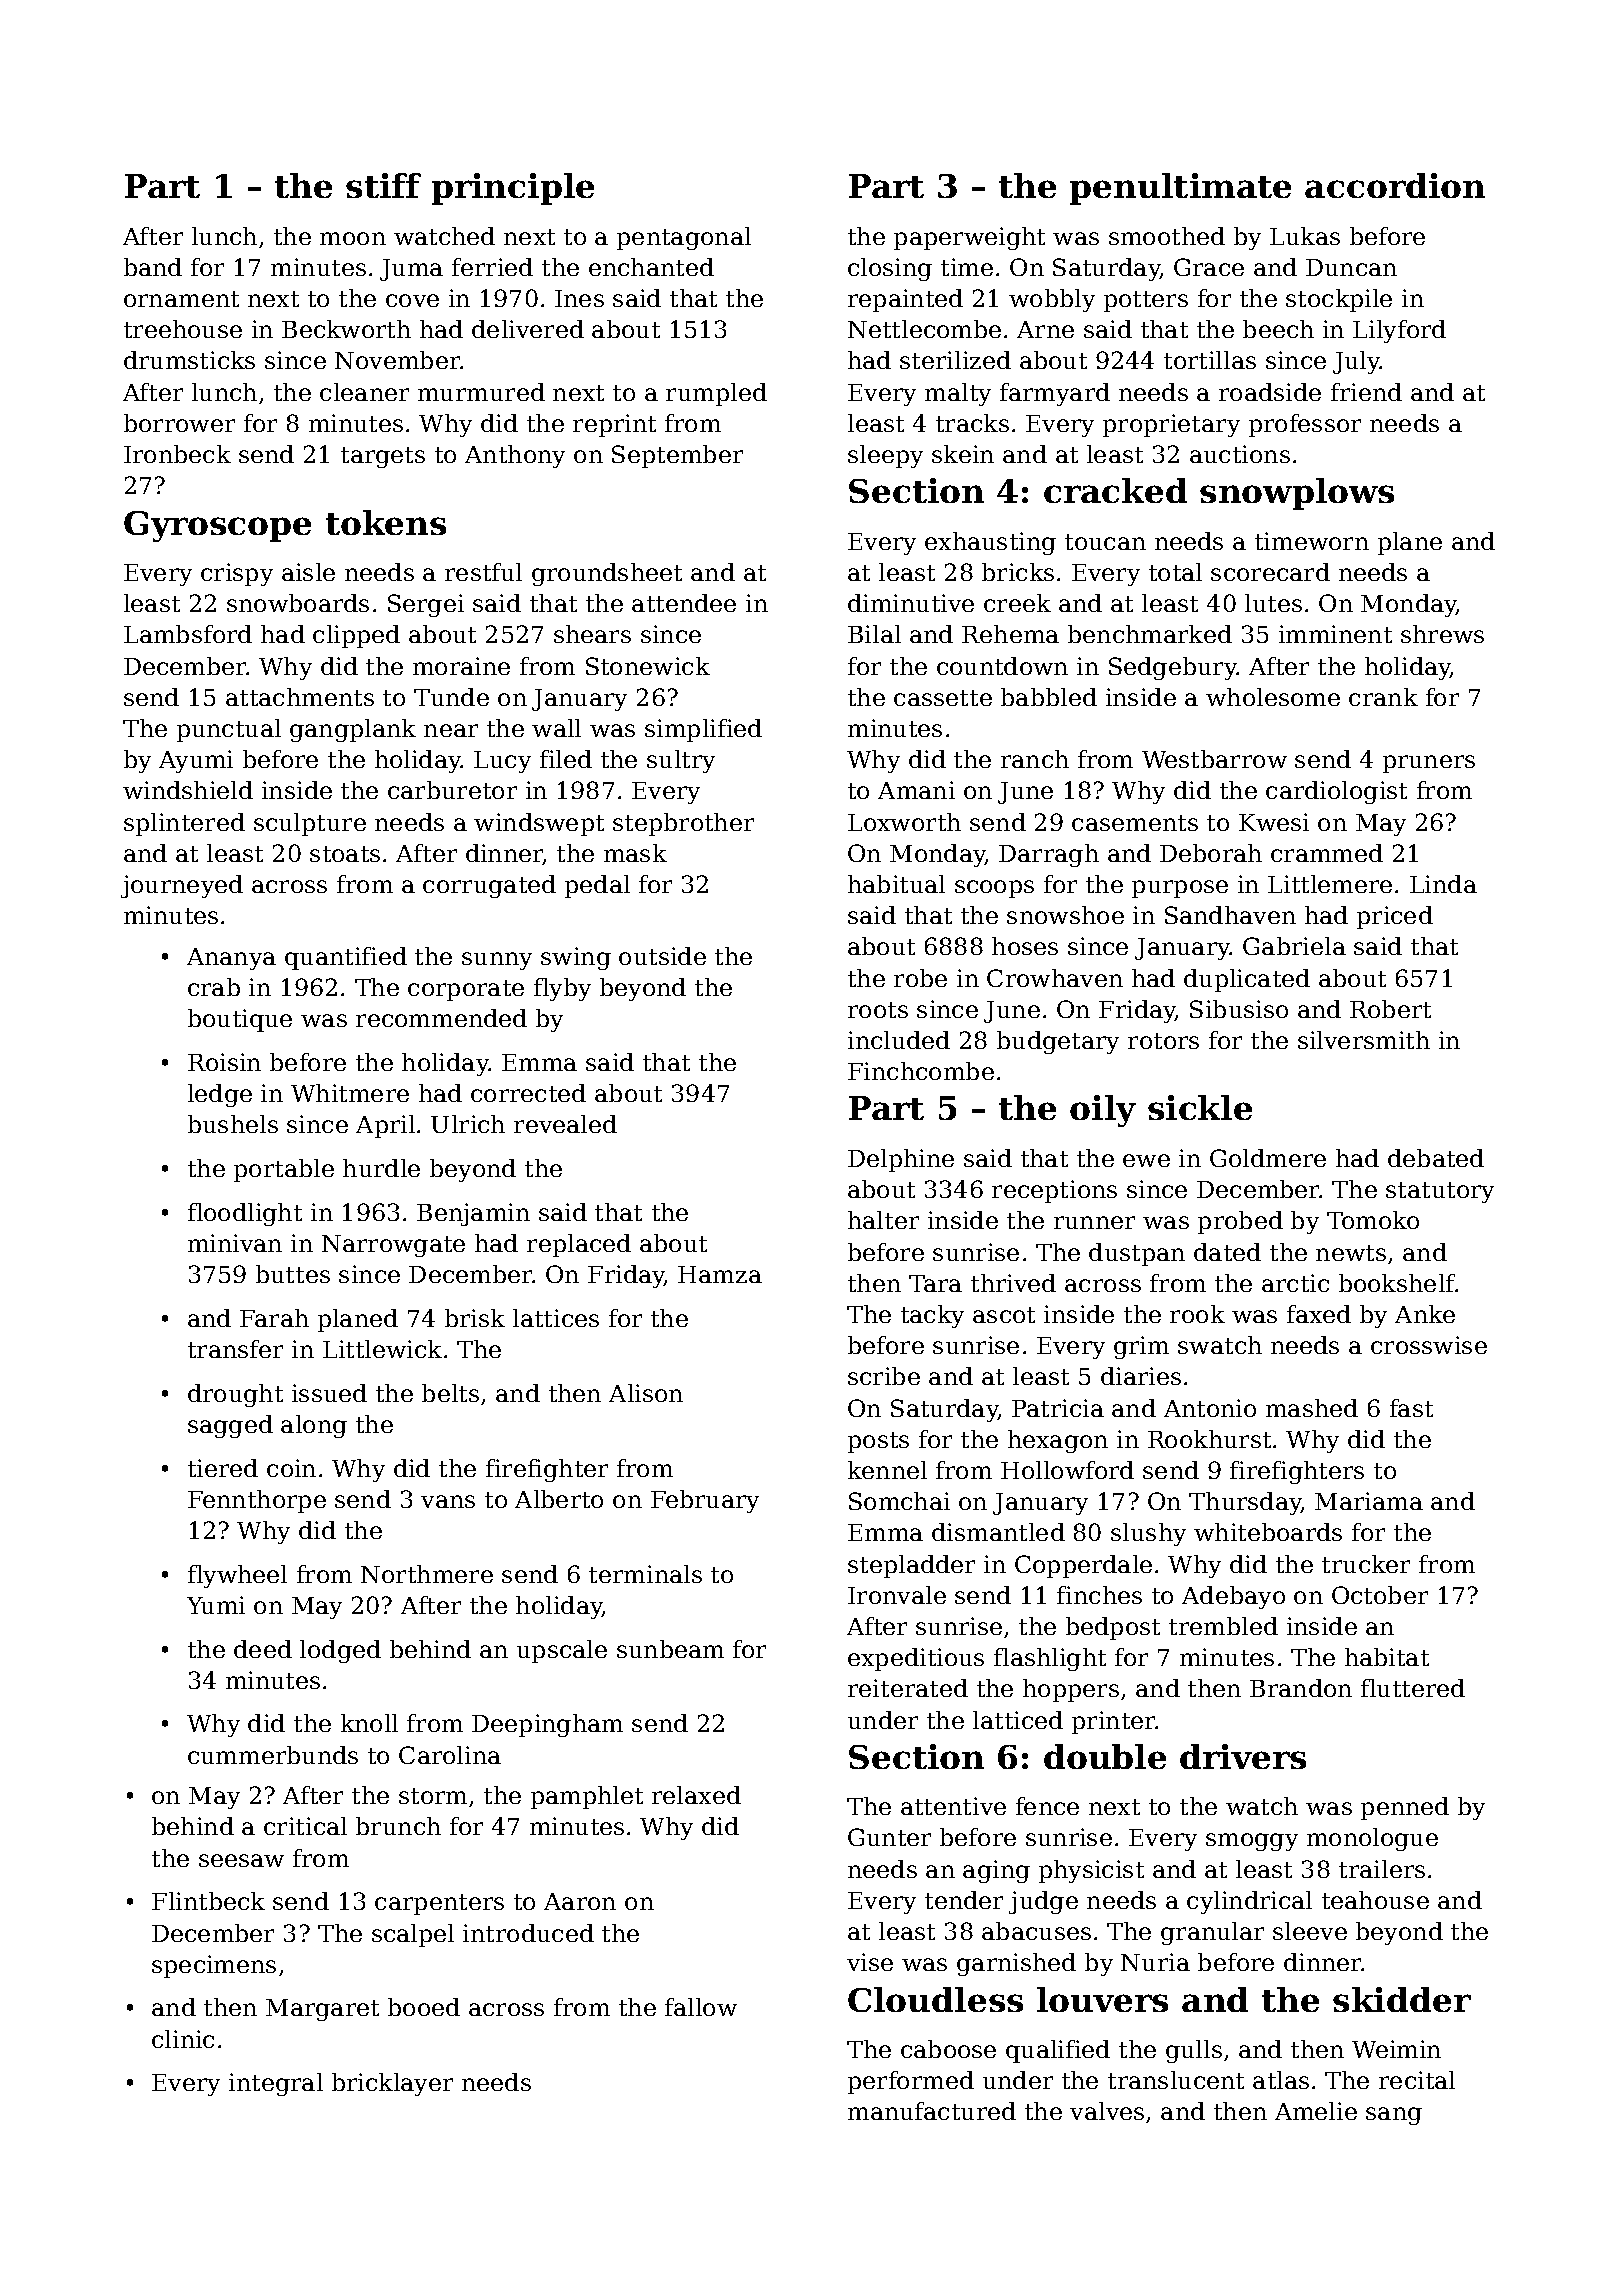 The width and height of the screenshot is (1620, 2292). I want to click on band, so click(153, 267).
